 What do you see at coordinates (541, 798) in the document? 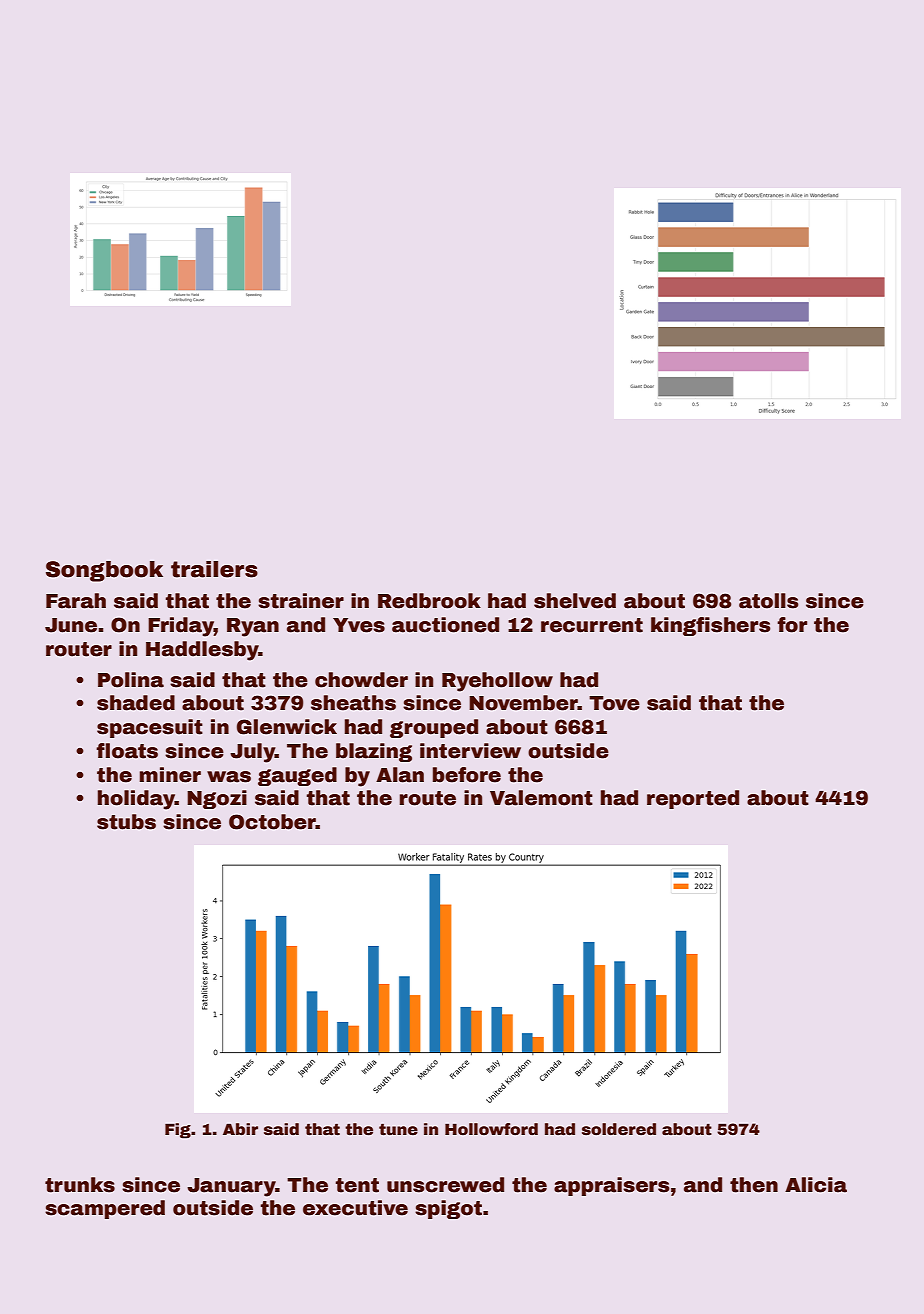
I see `Valemont` at bounding box center [541, 798].
